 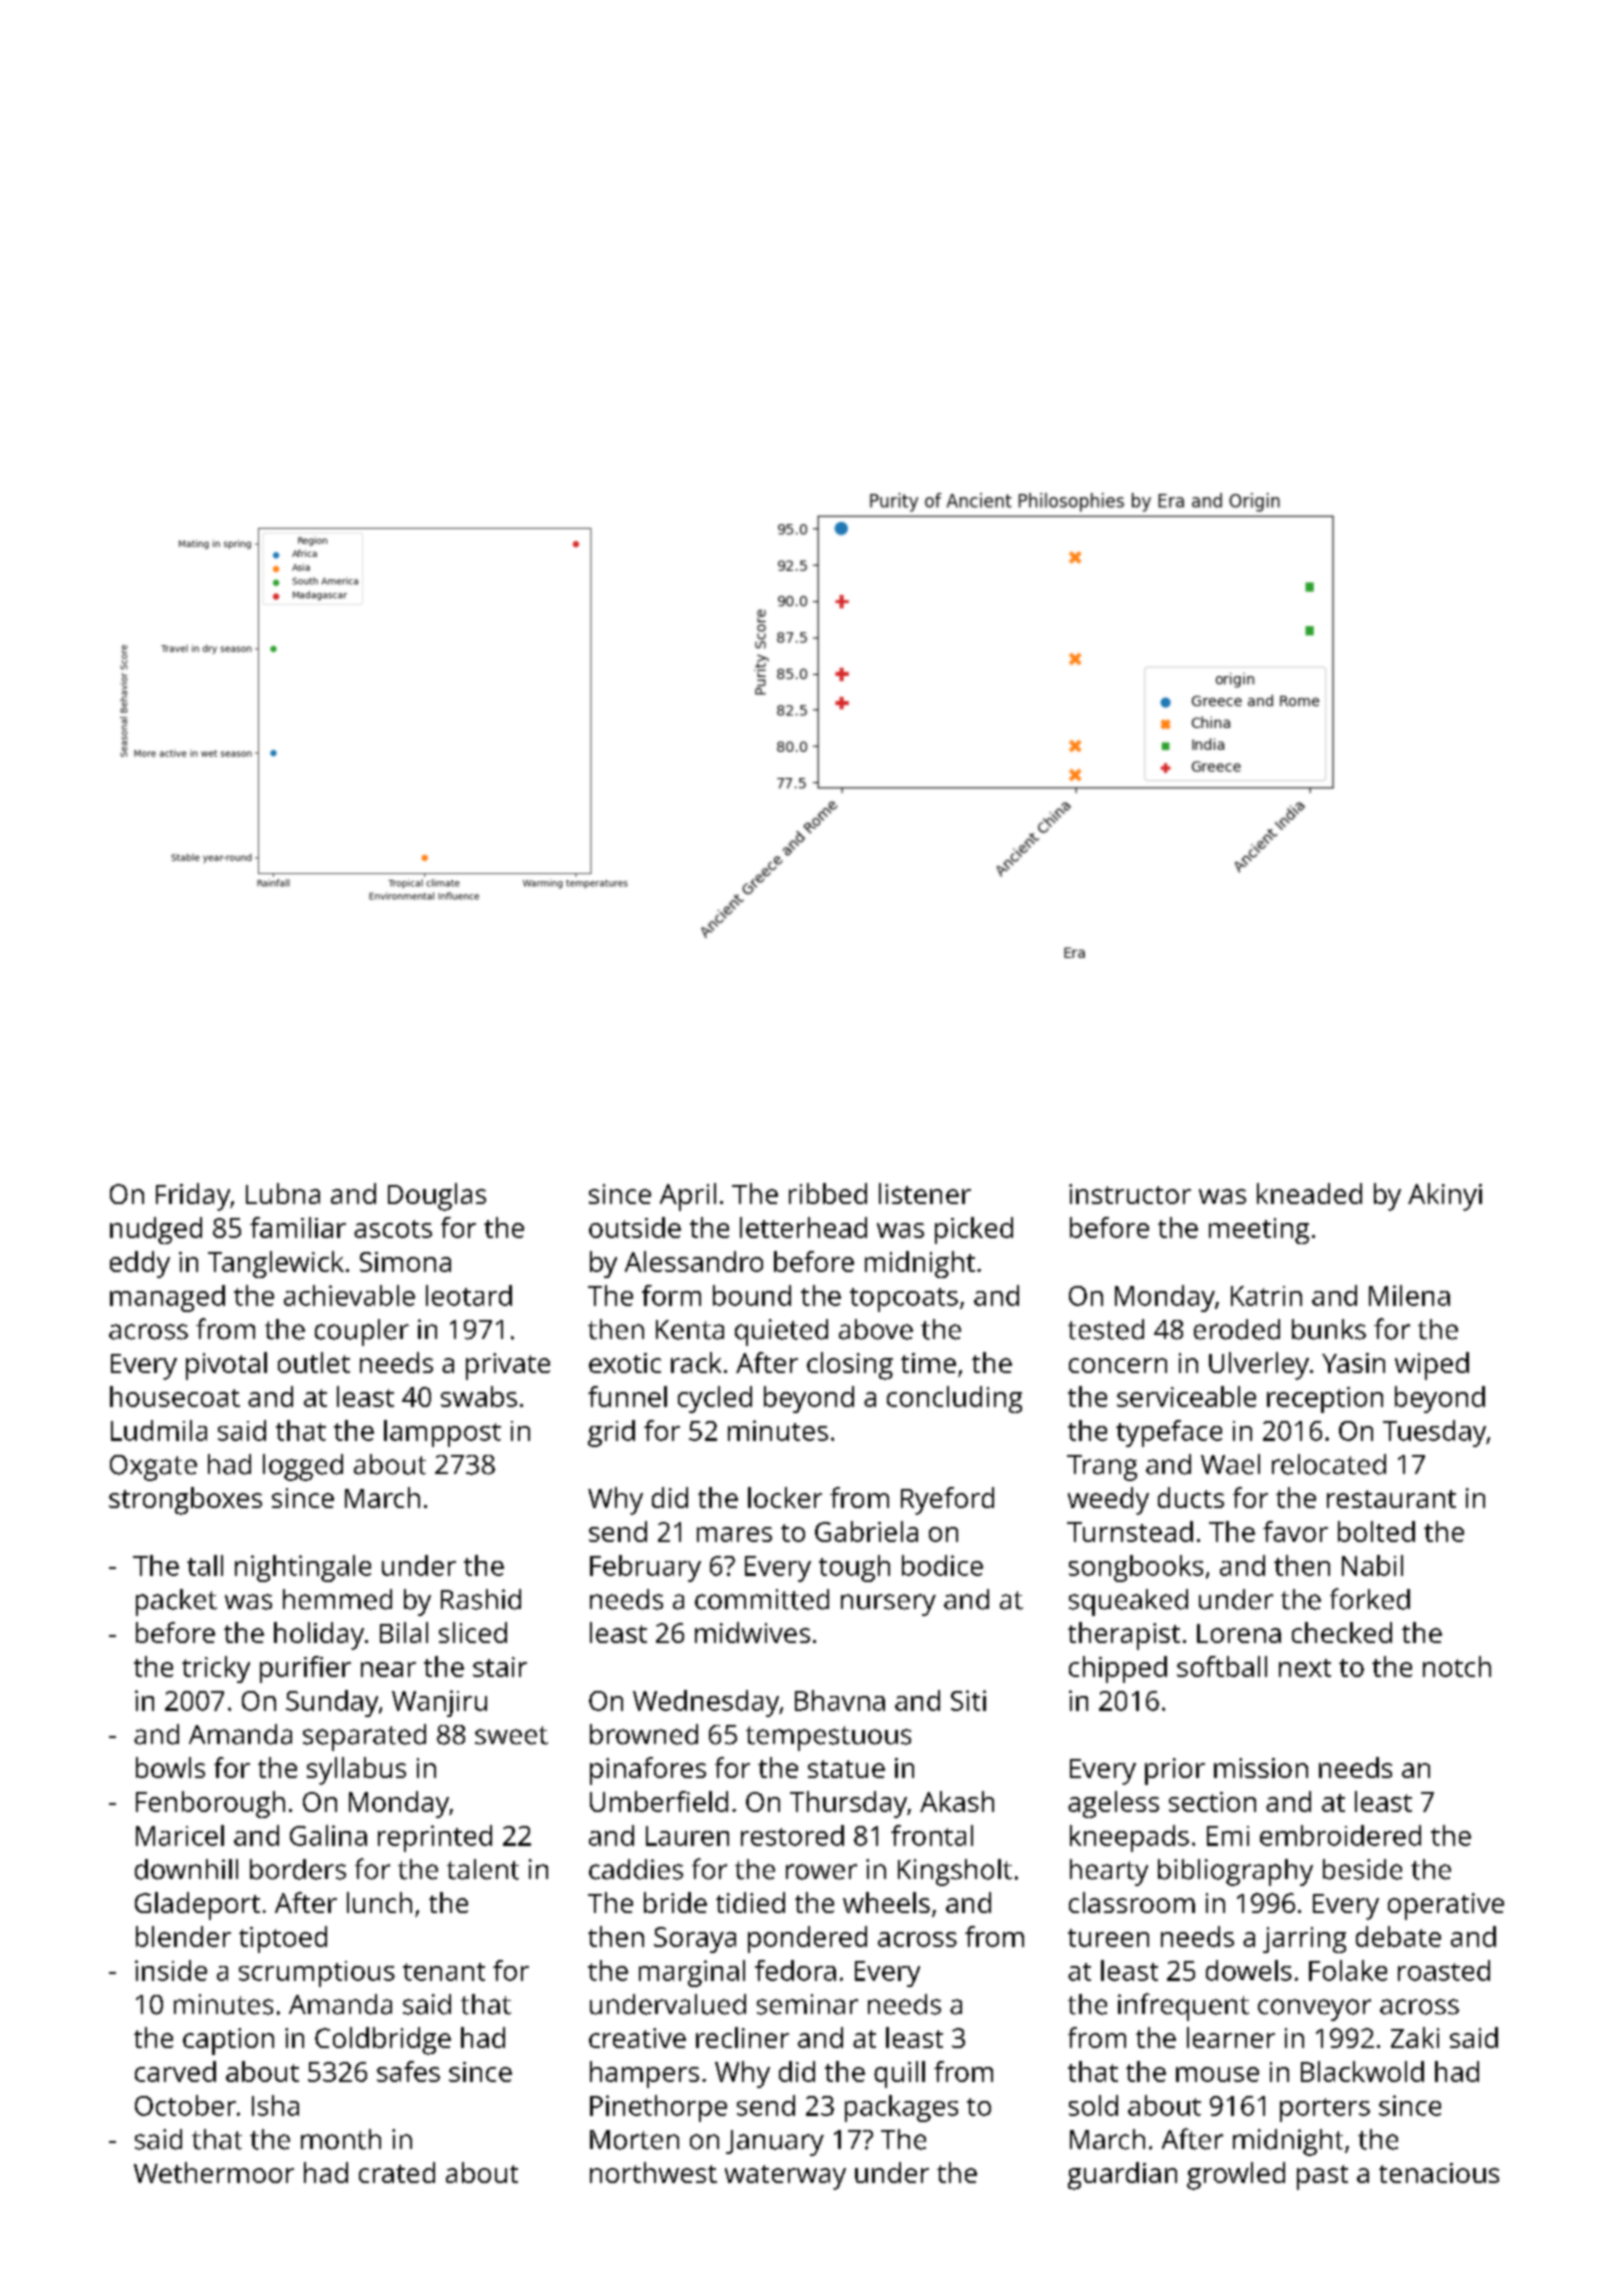 I want to click on packages, so click(x=901, y=2108).
